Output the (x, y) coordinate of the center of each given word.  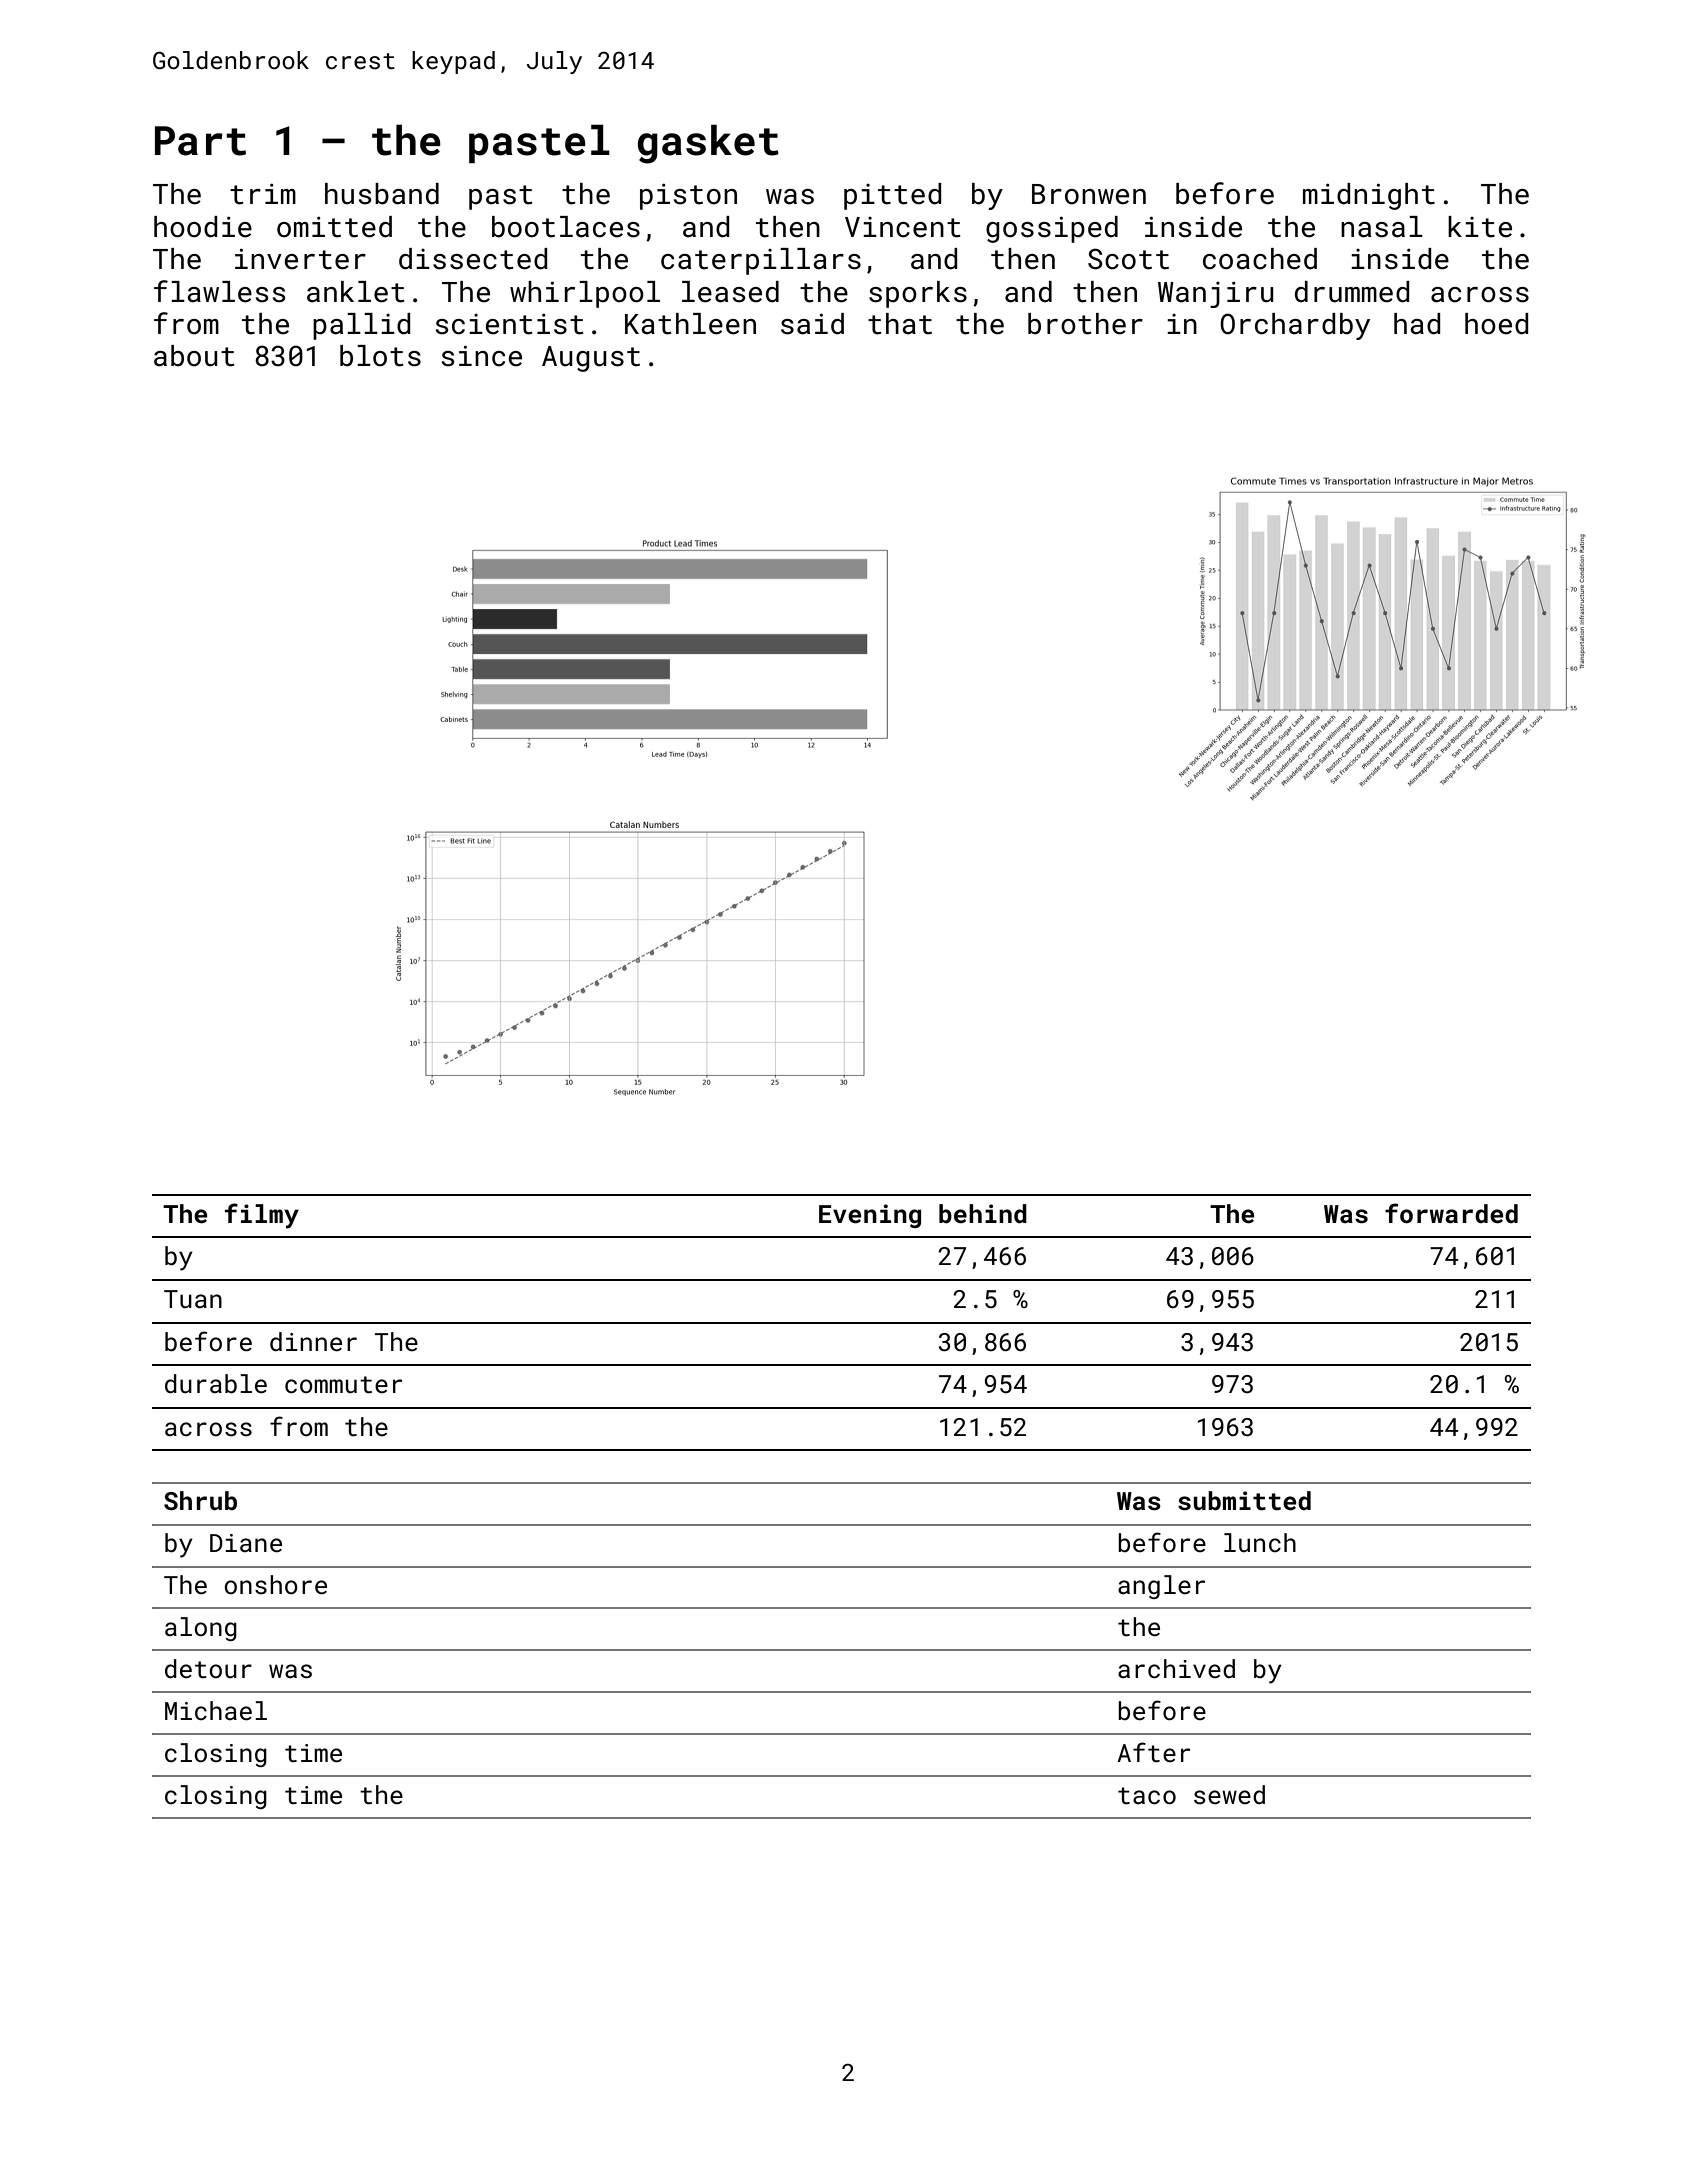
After (1153, 1752)
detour (208, 1669)
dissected (473, 259)
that (900, 324)
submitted (1244, 1501)
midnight (1369, 196)
